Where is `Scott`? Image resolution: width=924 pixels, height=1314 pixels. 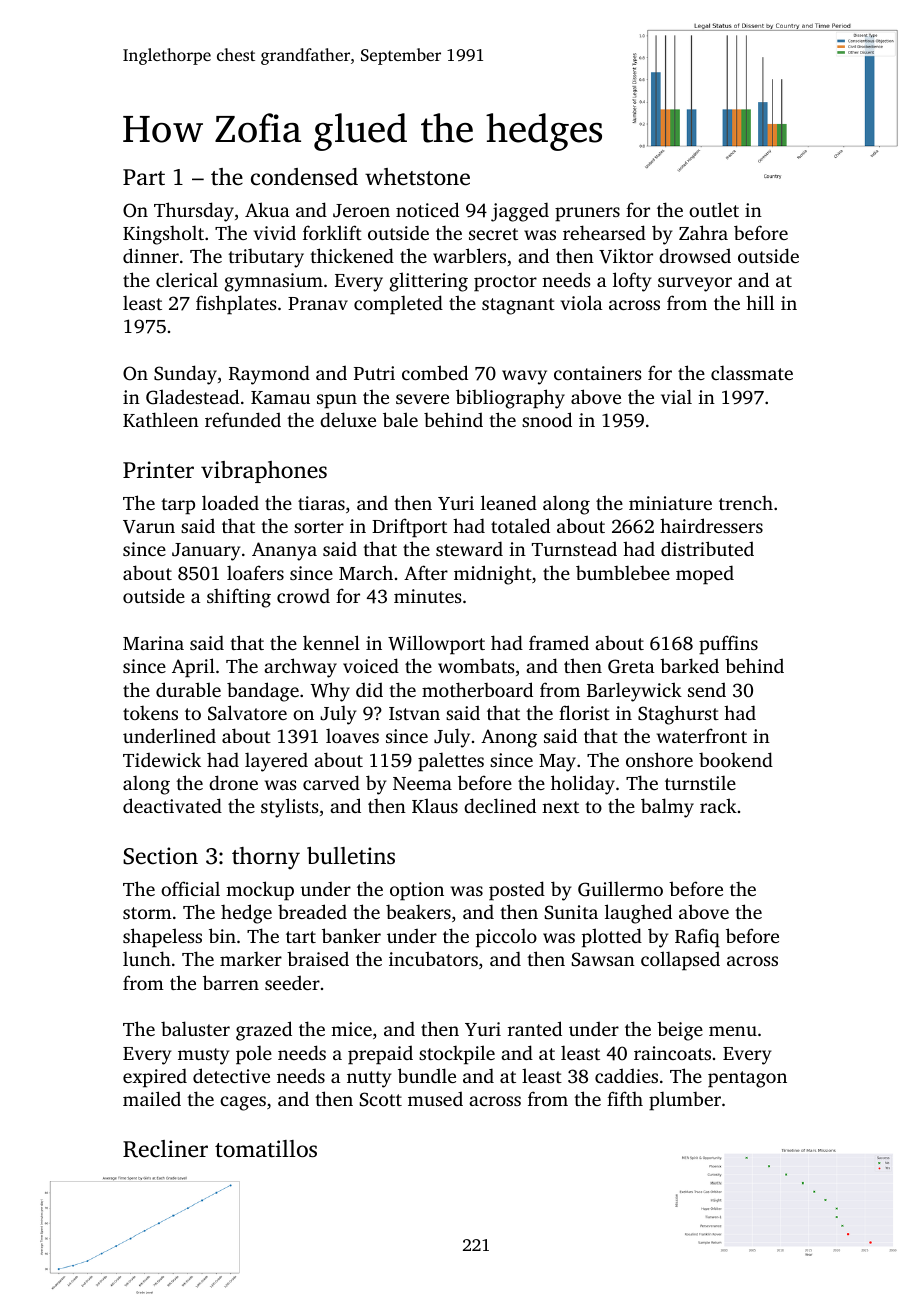 Scott is located at coordinates (381, 1099).
